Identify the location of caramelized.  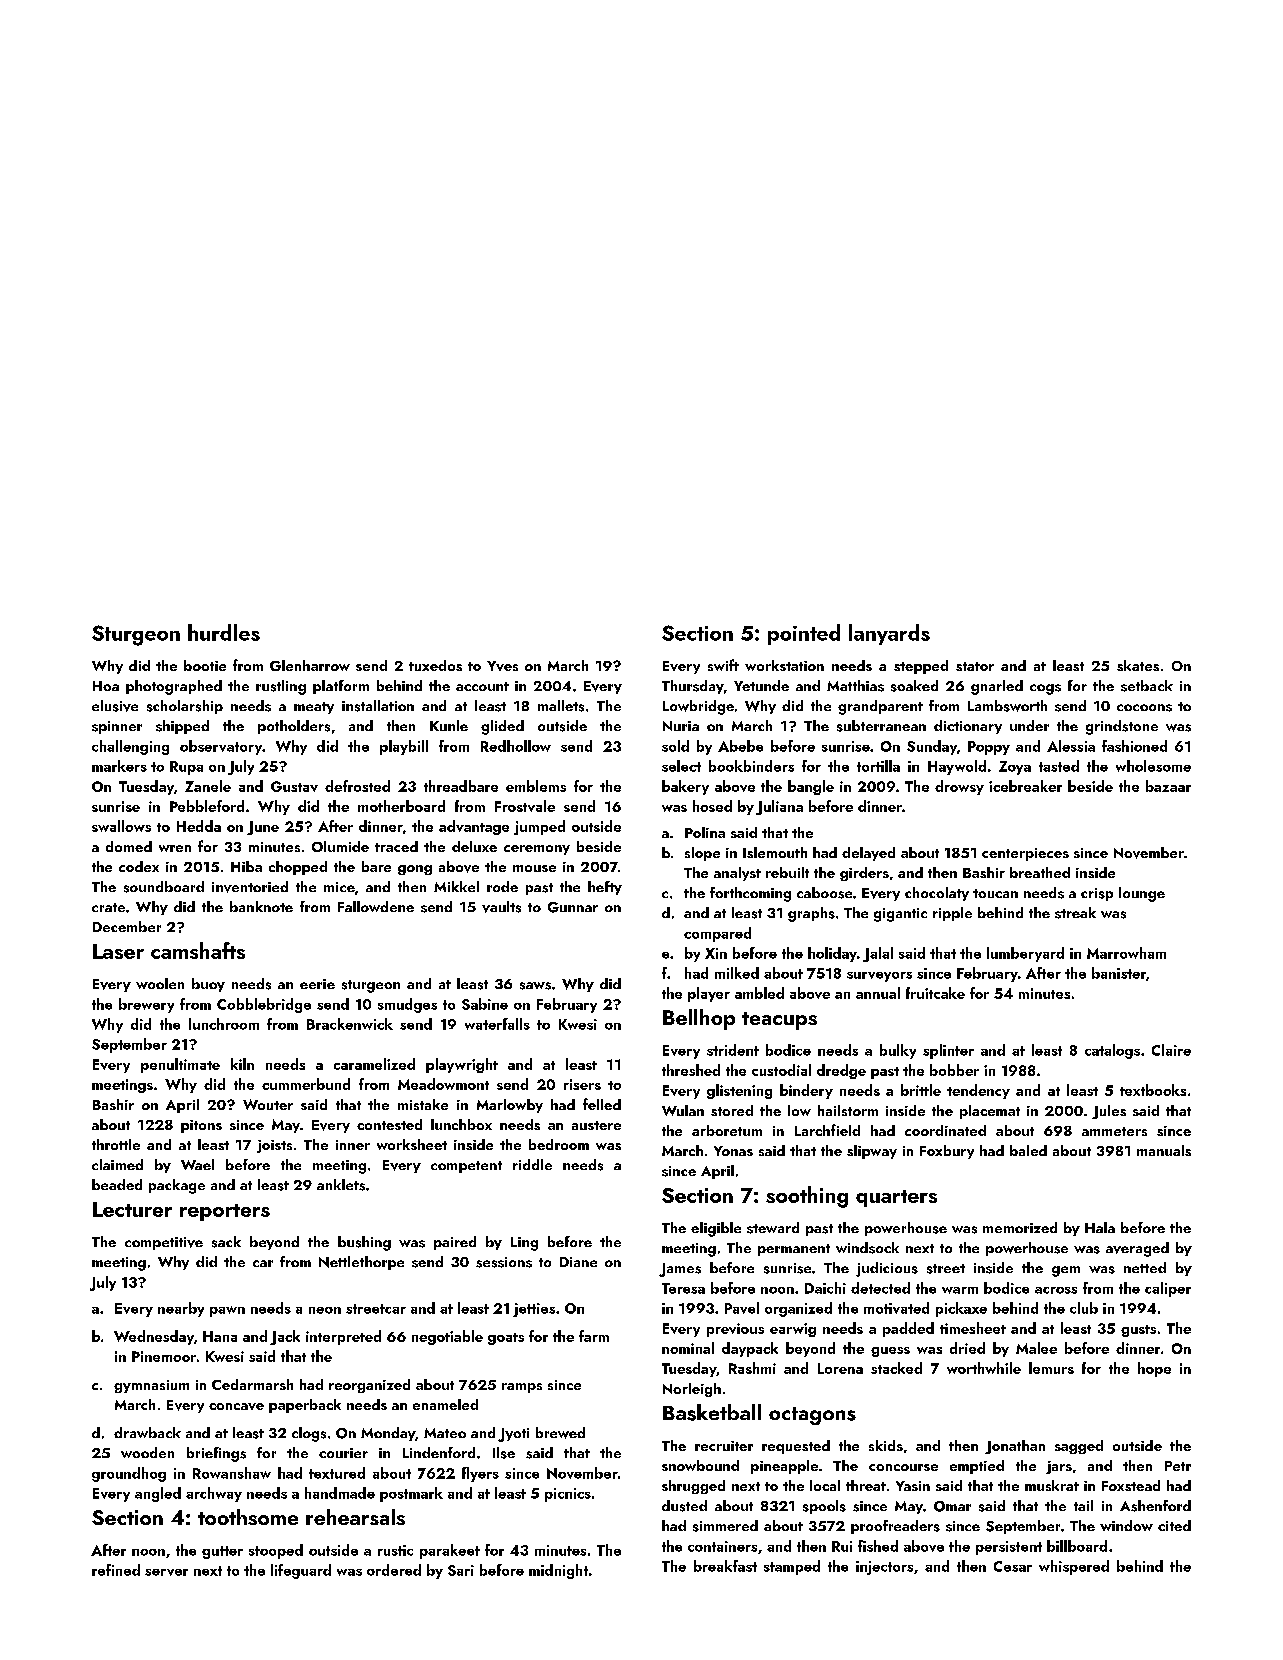
(374, 1064).
